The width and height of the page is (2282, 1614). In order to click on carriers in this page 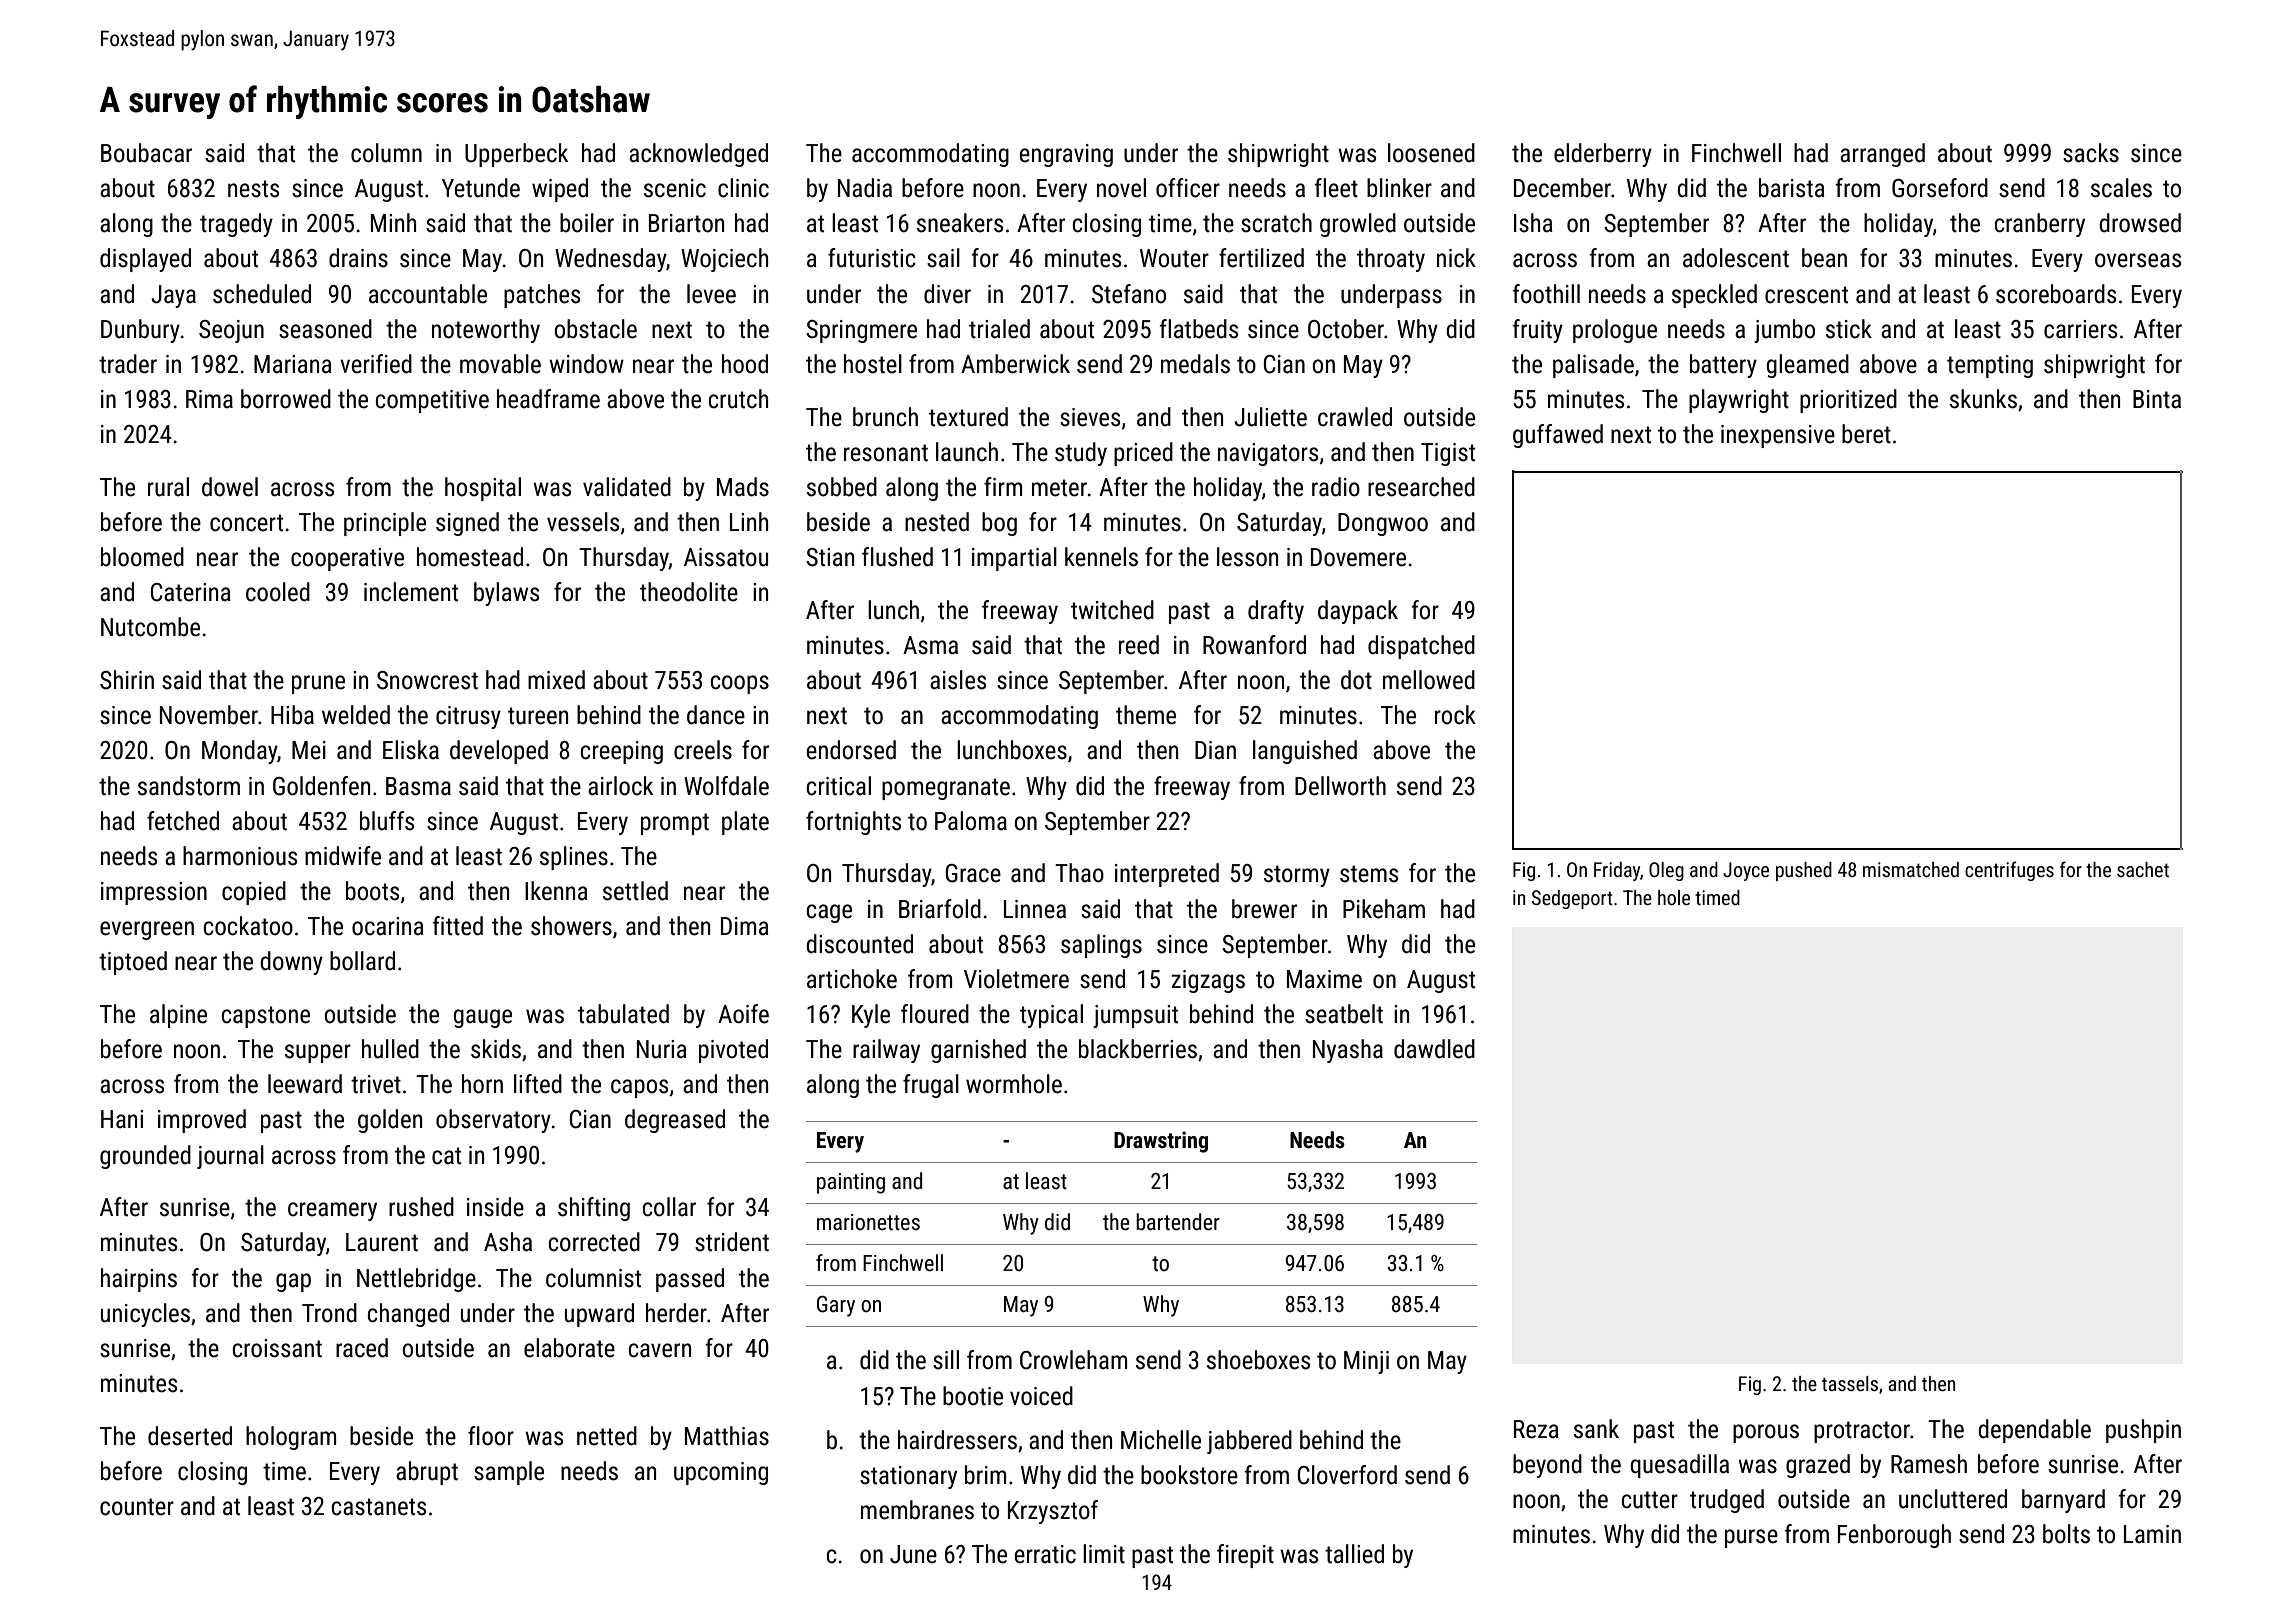, I will do `click(2080, 329)`.
